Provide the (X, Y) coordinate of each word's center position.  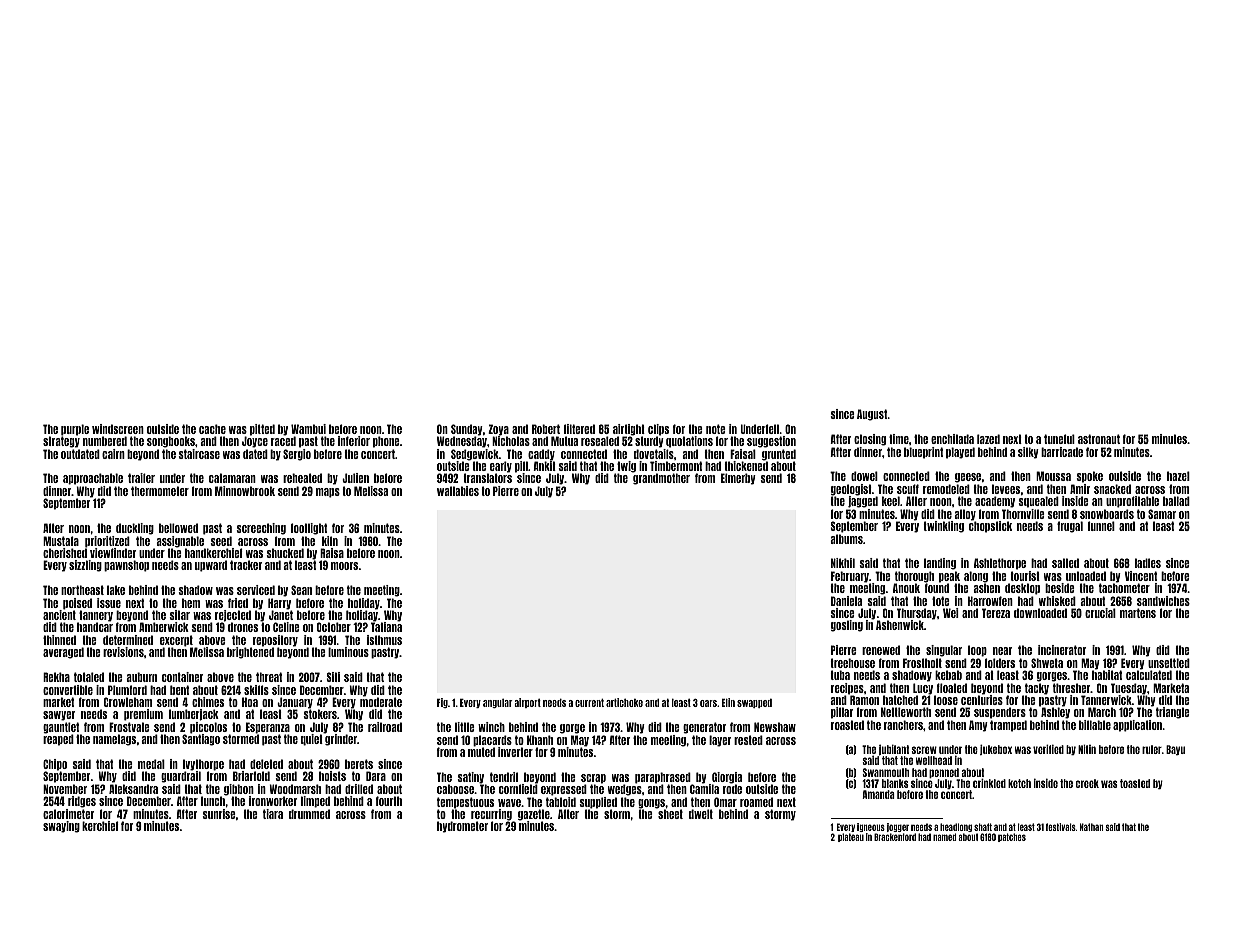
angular (498, 703)
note (716, 429)
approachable (93, 479)
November (65, 789)
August (872, 415)
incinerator (1062, 650)
